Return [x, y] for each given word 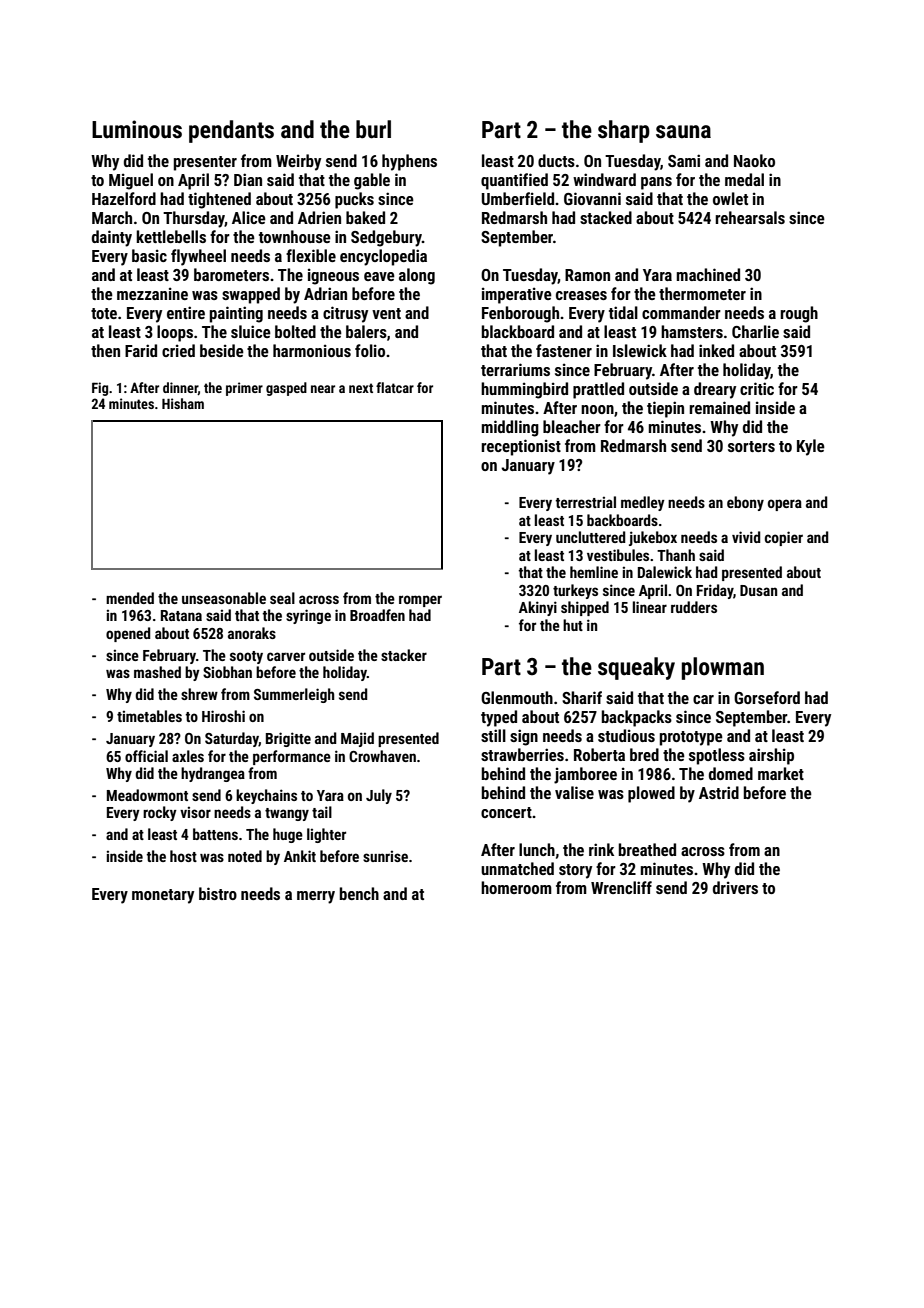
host [183, 856]
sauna [683, 132]
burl [373, 129]
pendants [231, 131]
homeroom [516, 887]
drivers [735, 887]
